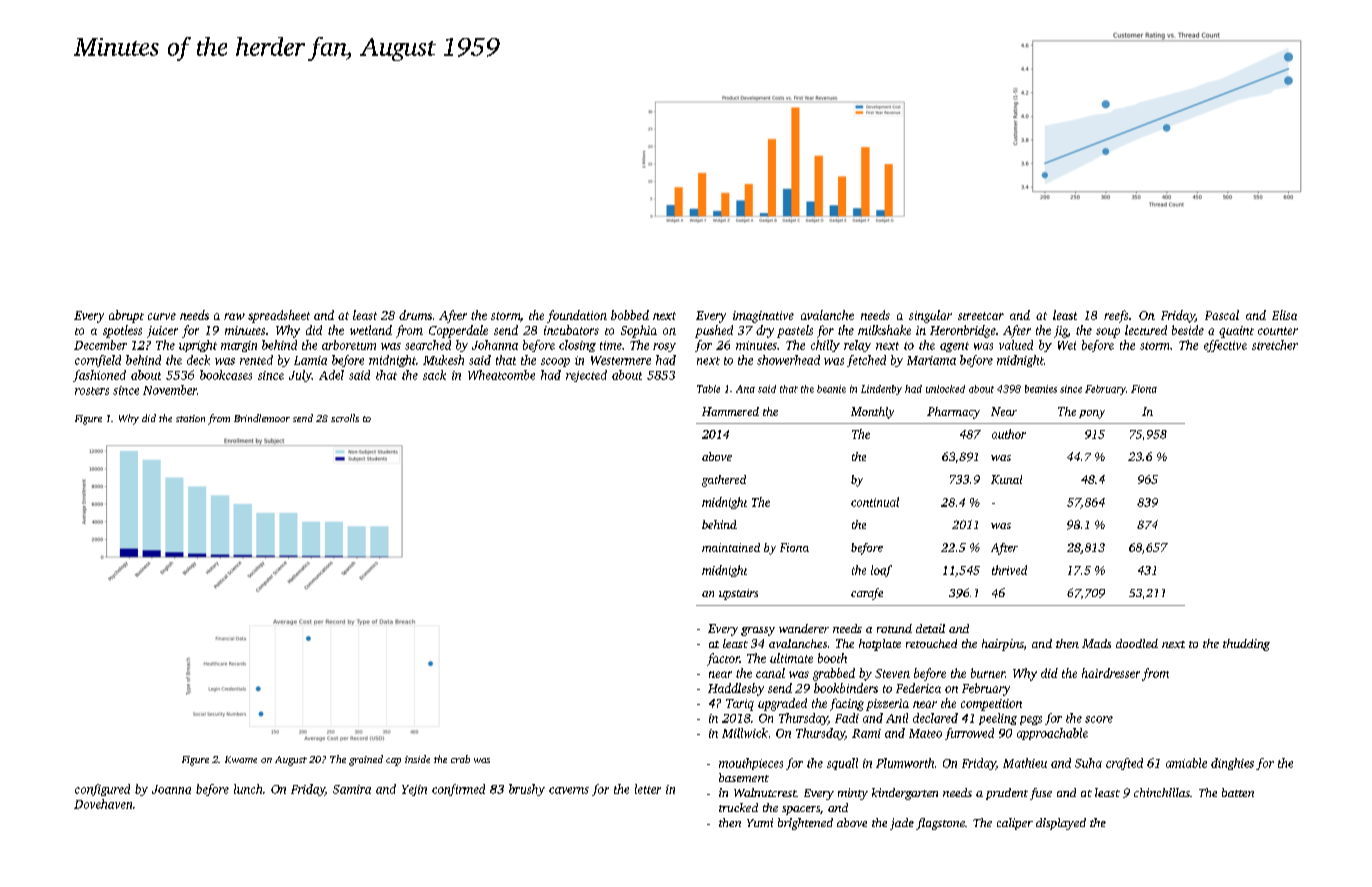 The width and height of the image is (1372, 887). I want to click on hairdresser, so click(1111, 673).
